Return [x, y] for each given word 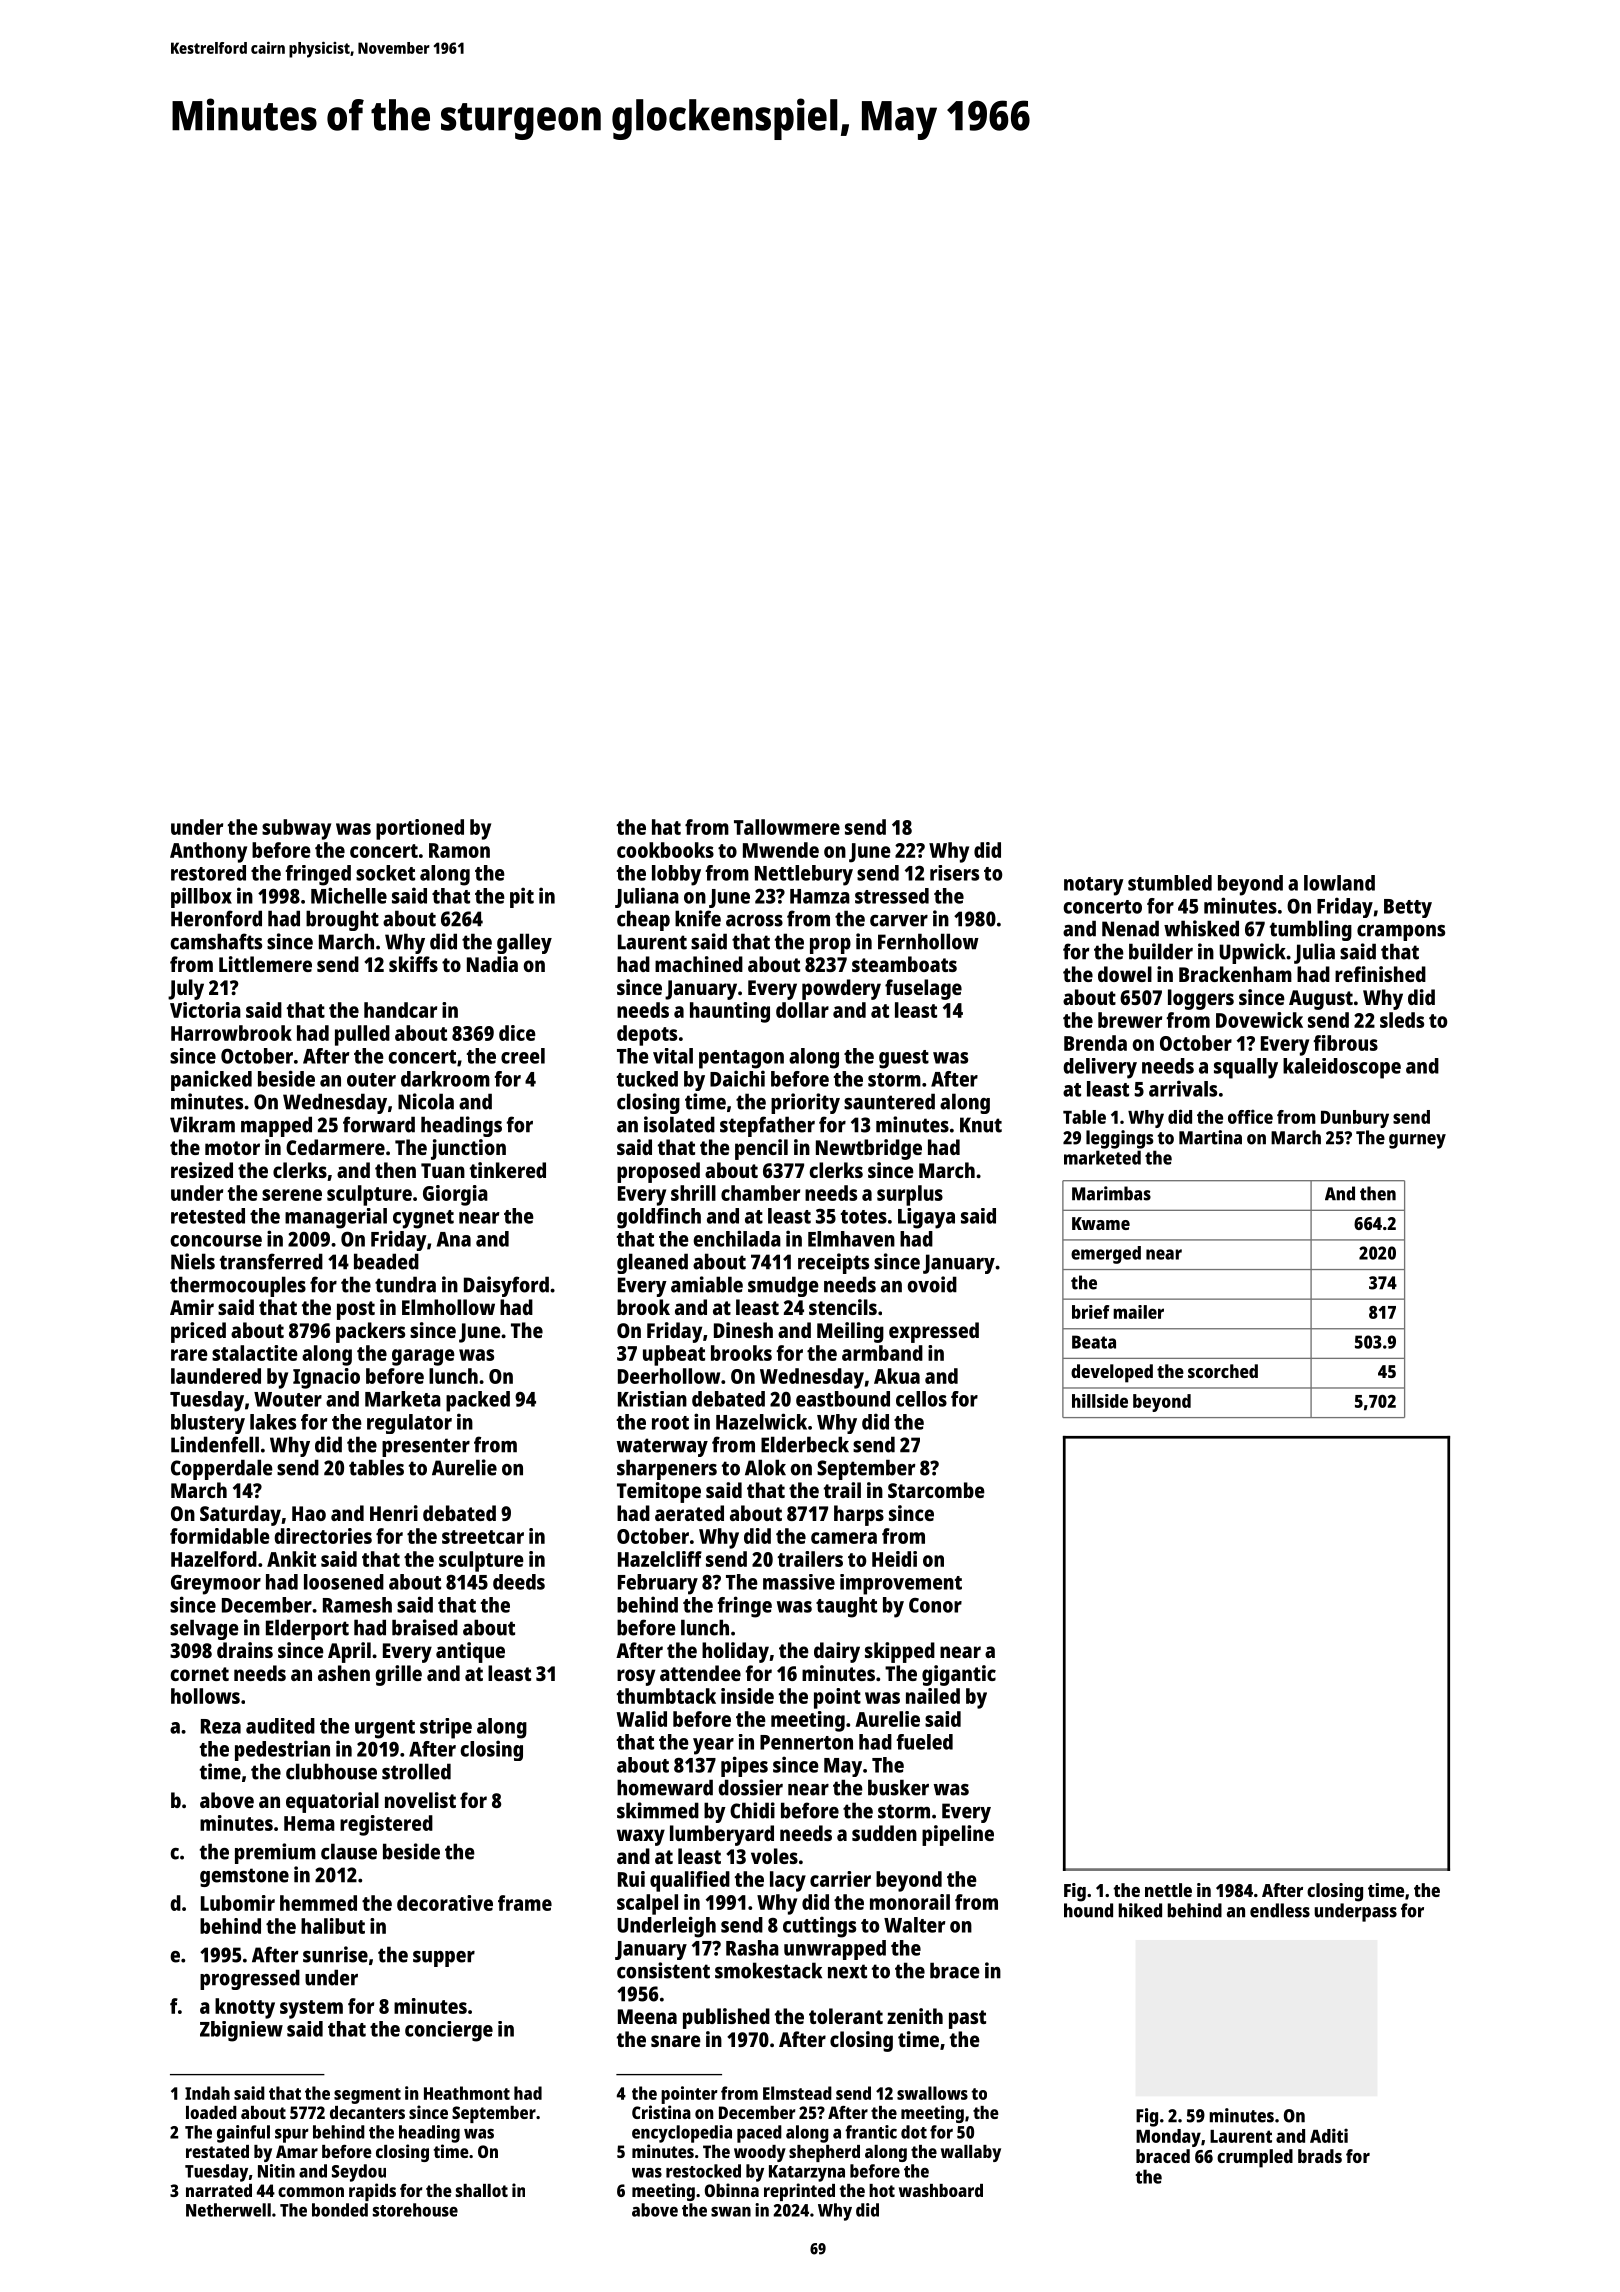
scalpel [647, 1904]
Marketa [403, 1399]
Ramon [459, 850]
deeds [519, 1582]
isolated [679, 1124]
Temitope [659, 1492]
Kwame [1101, 1223]
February [658, 1584]
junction [468, 1149]
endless [1280, 1910]
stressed [892, 896]
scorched [1223, 1371]
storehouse [415, 2210]
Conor [935, 1605]
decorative [445, 1903]
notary [1094, 886]
